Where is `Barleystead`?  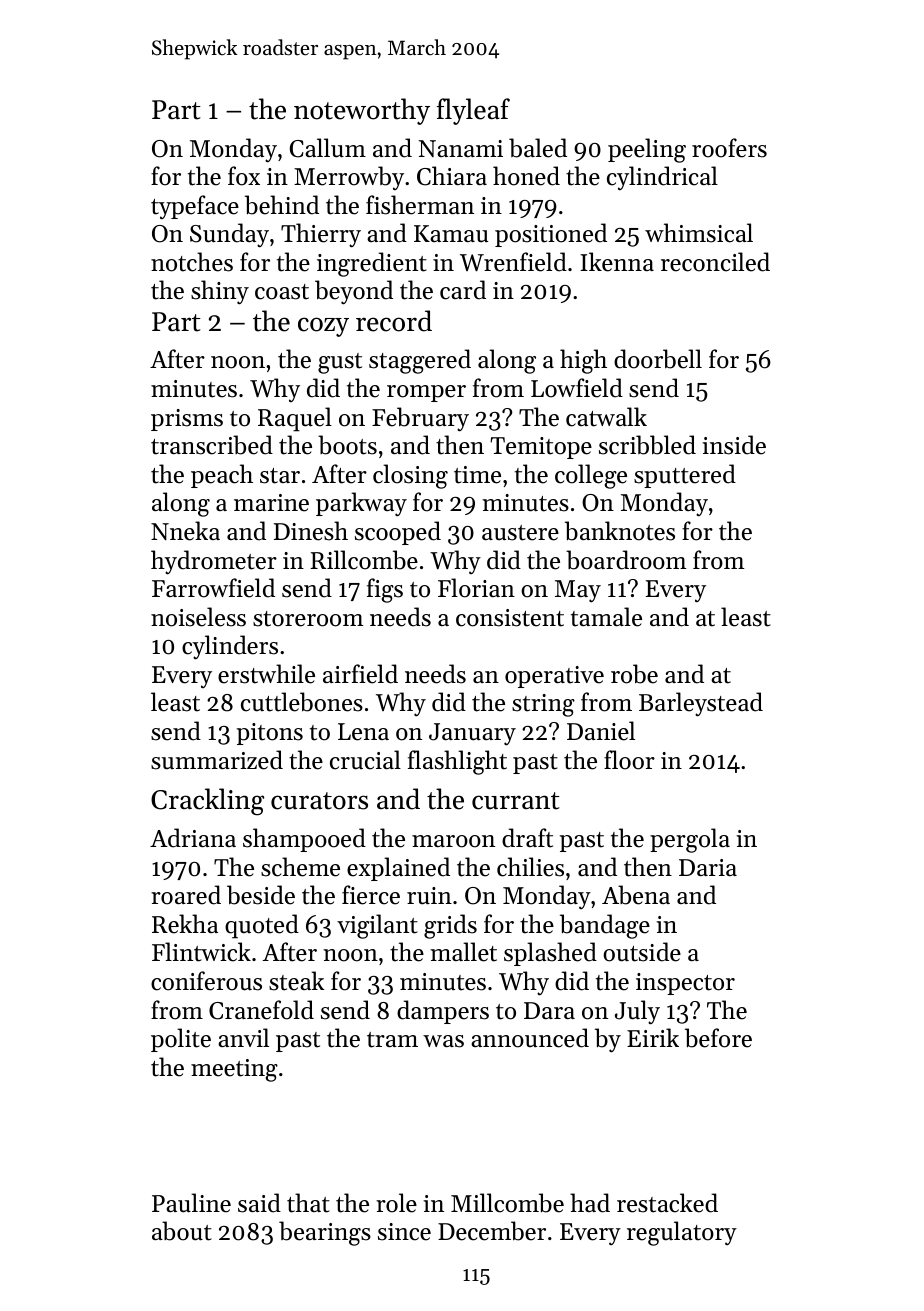
Barleystead is located at coordinates (701, 704).
